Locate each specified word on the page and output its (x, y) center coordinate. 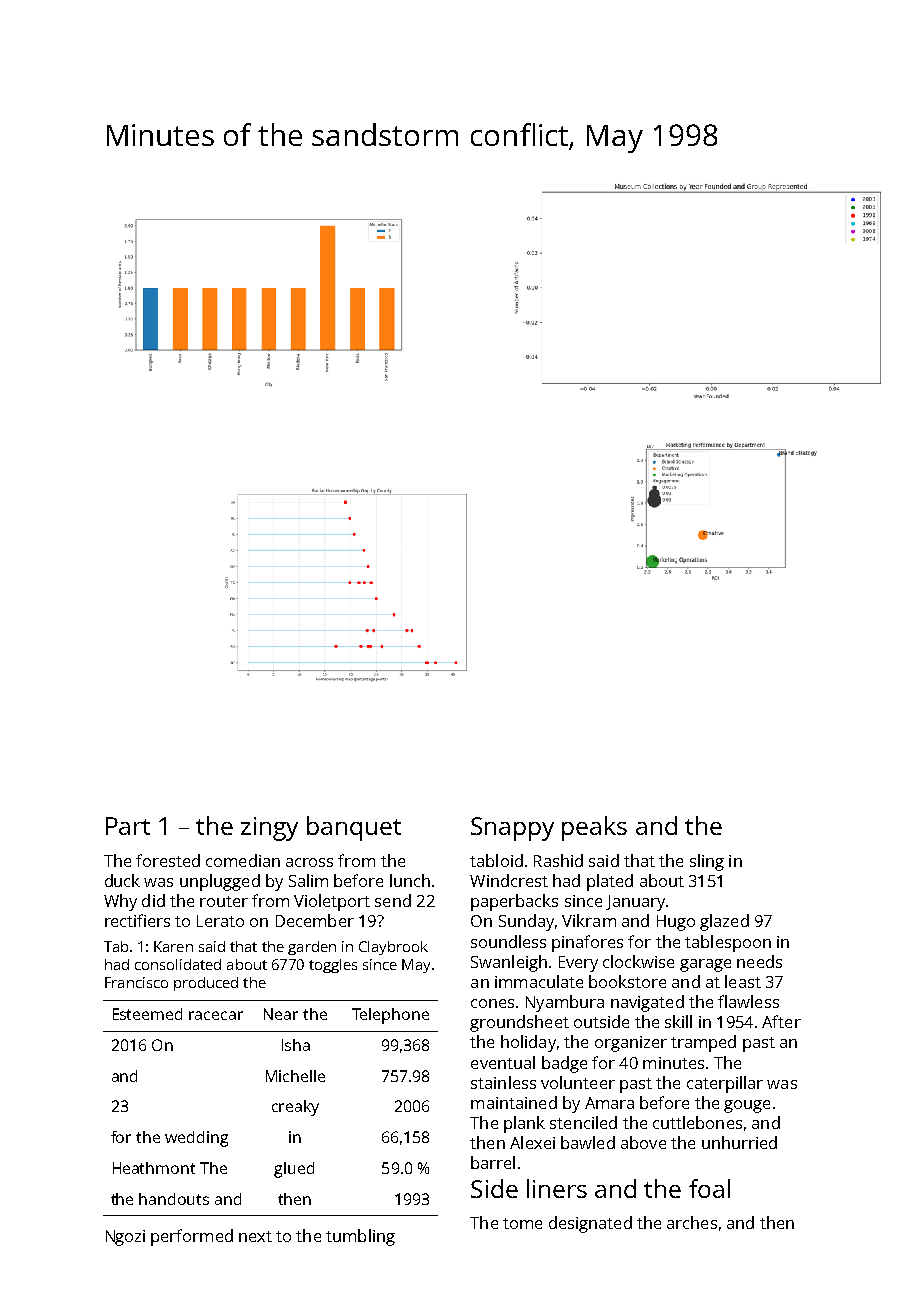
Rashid (558, 860)
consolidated (178, 964)
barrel (493, 1162)
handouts (174, 1199)
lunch (410, 880)
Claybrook (393, 948)
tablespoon (728, 943)
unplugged (220, 882)
